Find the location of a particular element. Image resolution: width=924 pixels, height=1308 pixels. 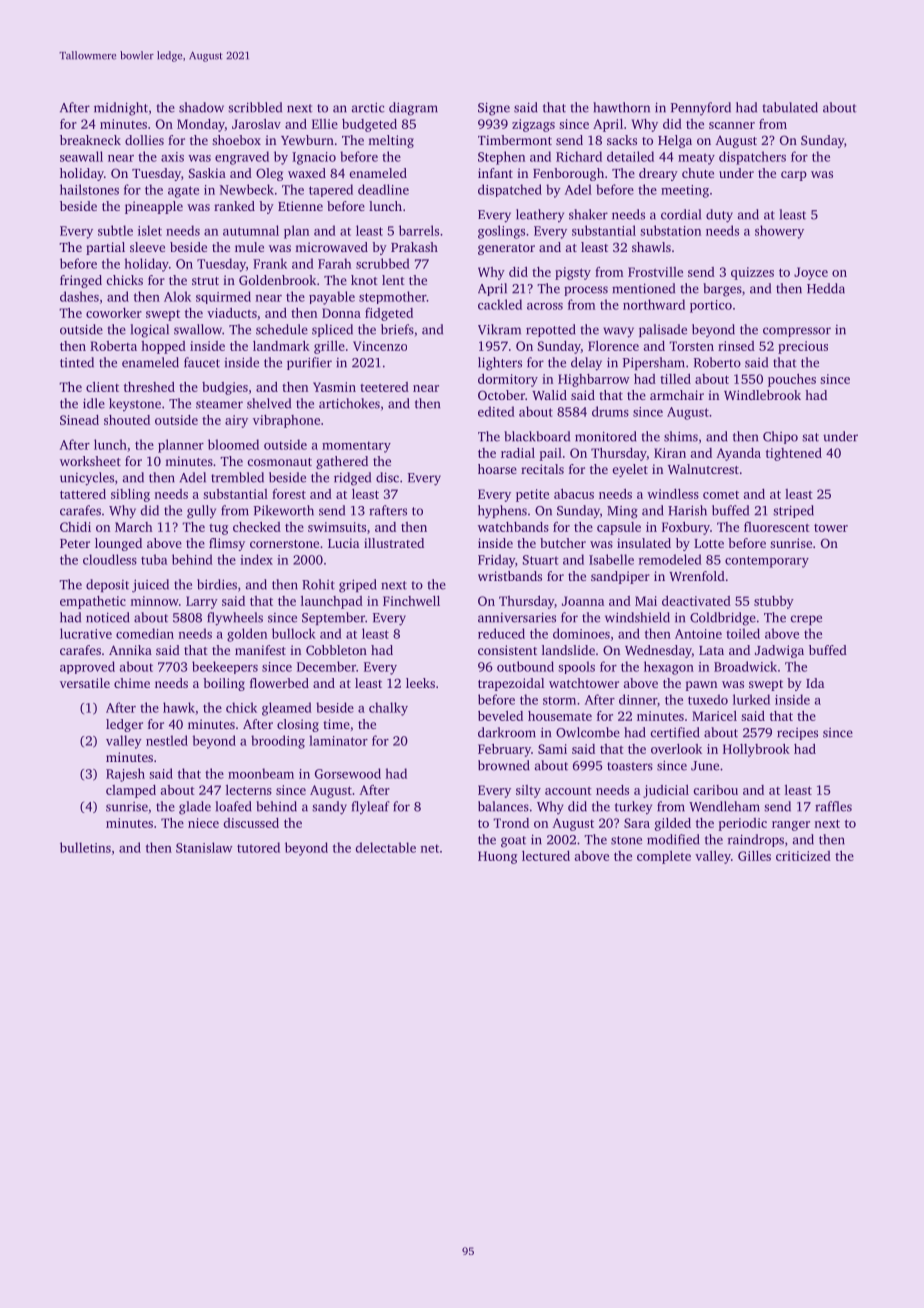

logical is located at coordinates (150, 331).
